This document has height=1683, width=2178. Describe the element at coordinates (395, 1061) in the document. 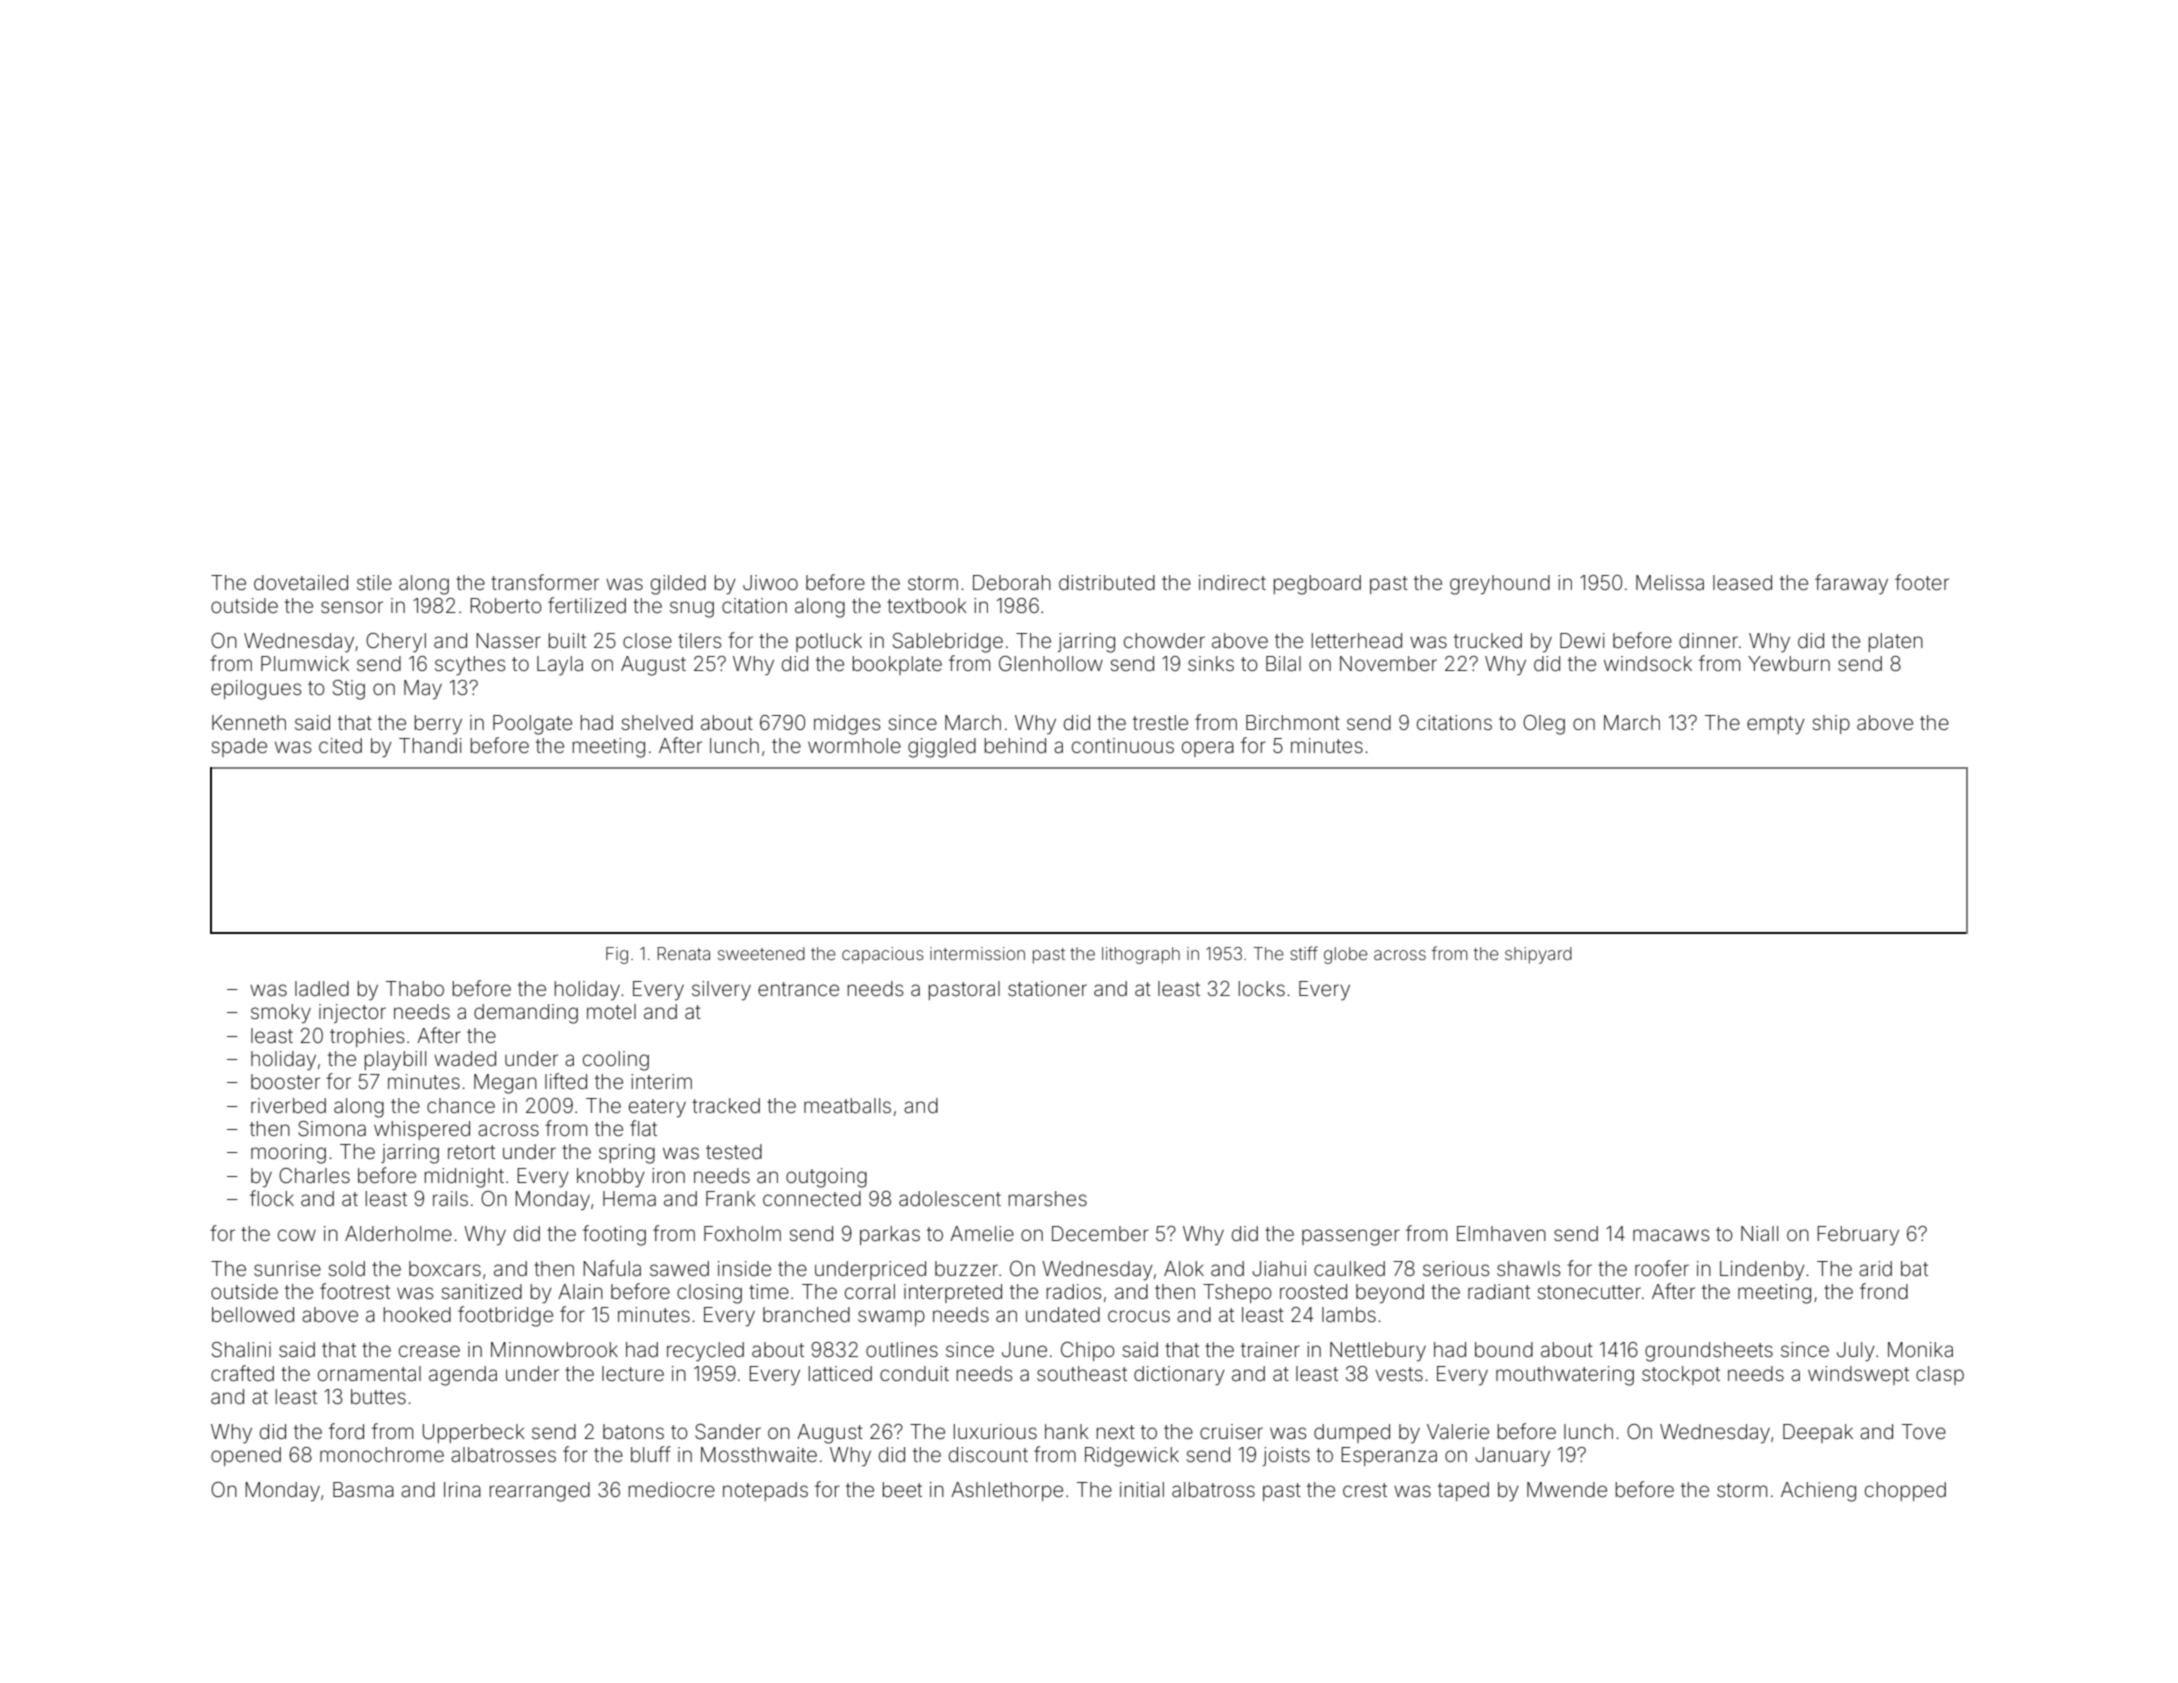

I see `playbill` at that location.
